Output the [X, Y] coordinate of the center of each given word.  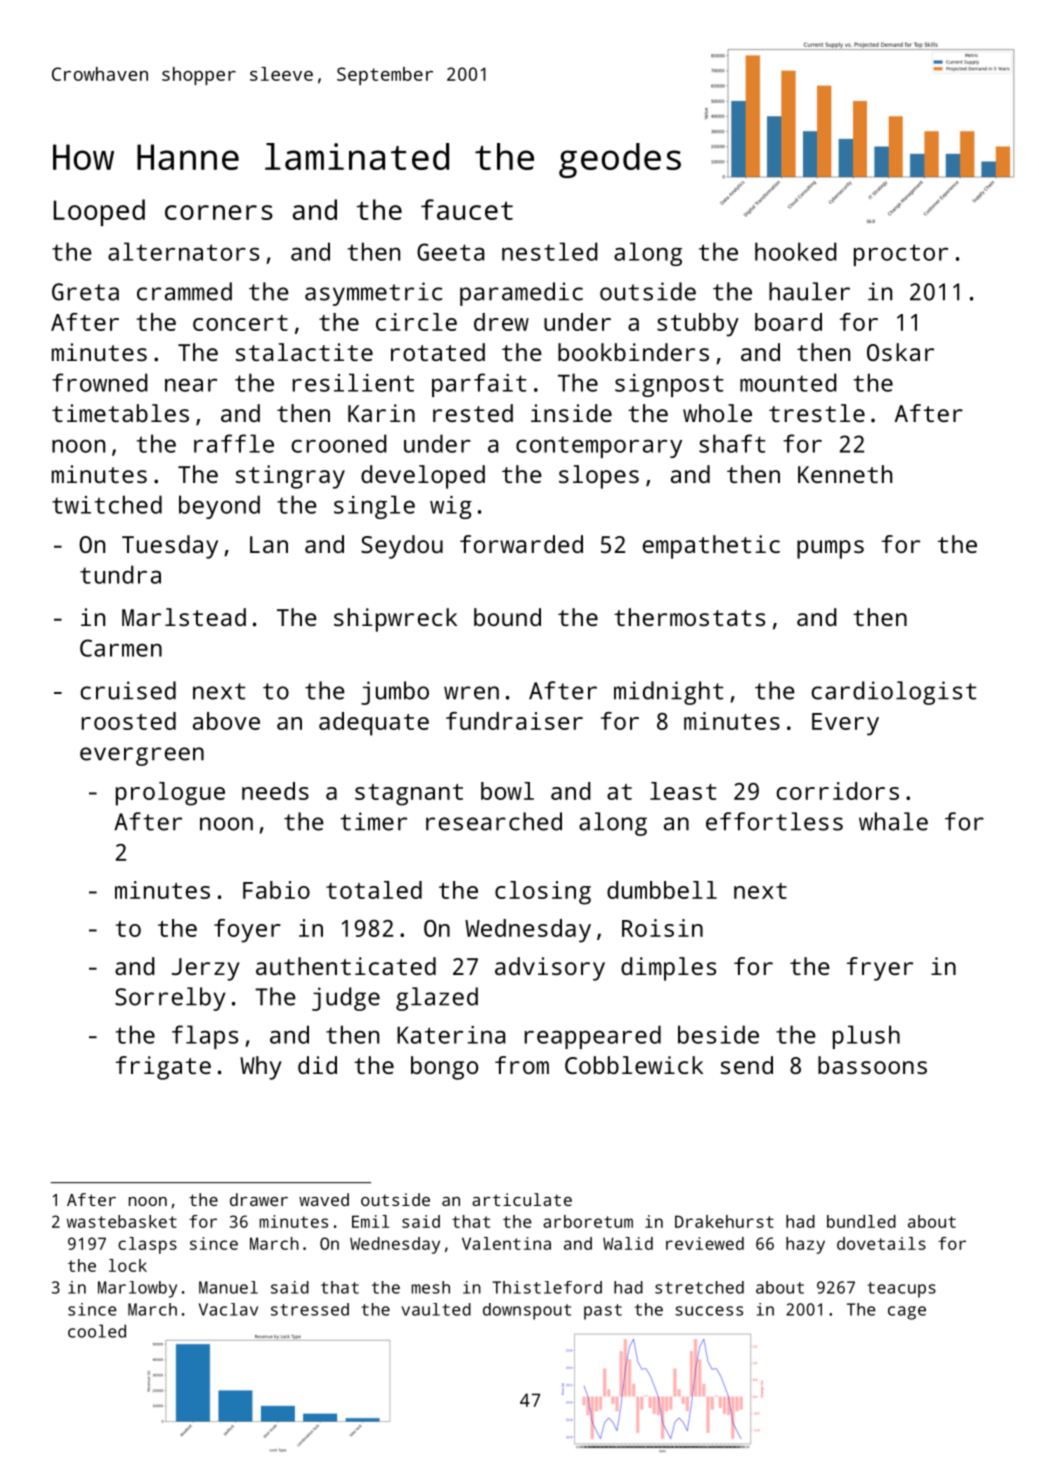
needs [275, 791]
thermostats [689, 617]
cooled [97, 1331]
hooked [796, 251]
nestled [550, 251]
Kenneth [845, 474]
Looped [99, 212]
